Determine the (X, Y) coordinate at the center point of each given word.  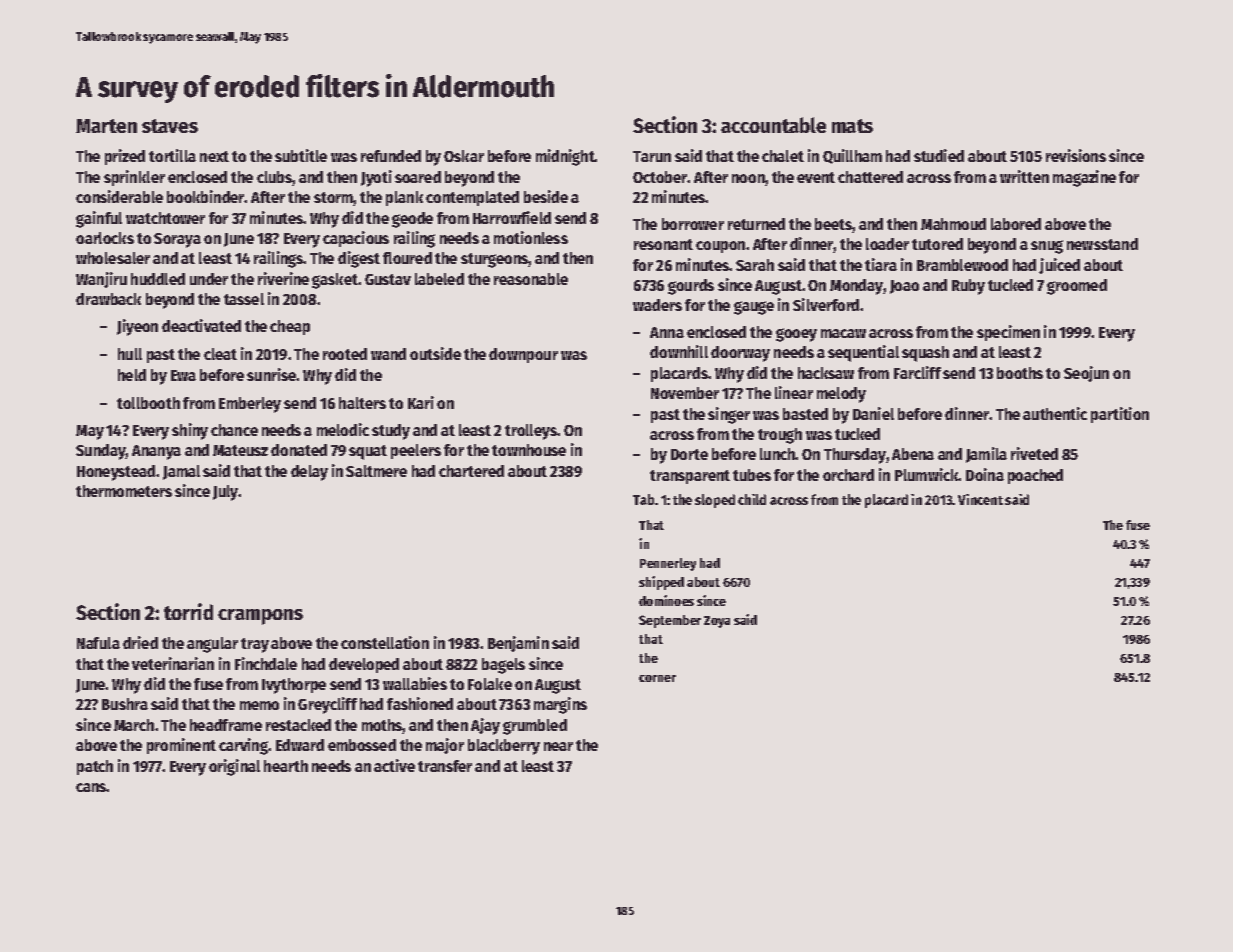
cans (91, 787)
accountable (773, 125)
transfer (445, 766)
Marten (106, 126)
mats (852, 126)
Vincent (980, 499)
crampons (260, 617)
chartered (471, 471)
